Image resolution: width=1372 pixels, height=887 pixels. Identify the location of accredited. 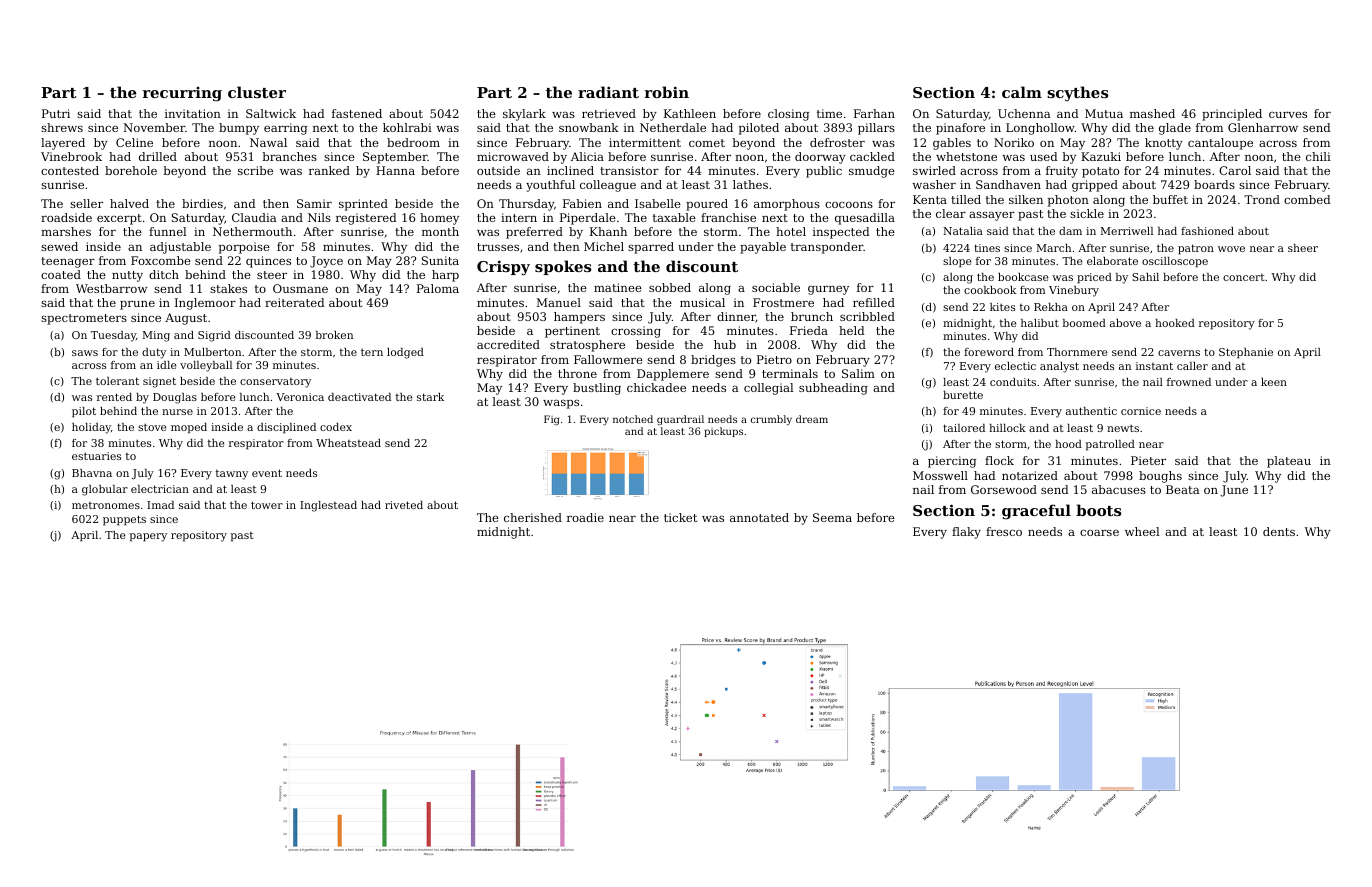
(508, 344).
